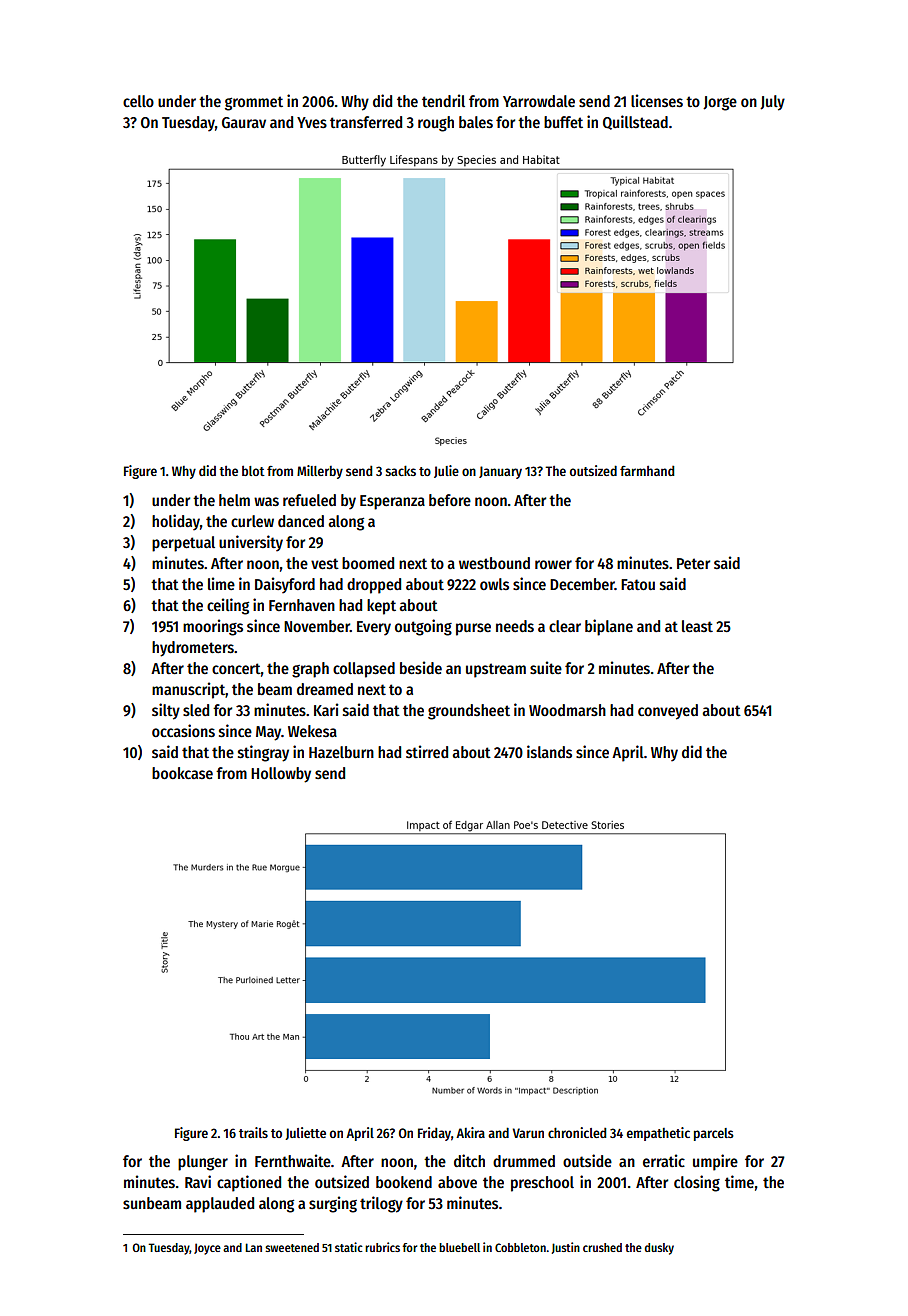  Describe the element at coordinates (647, 471) in the image. I see `farmhand` at that location.
